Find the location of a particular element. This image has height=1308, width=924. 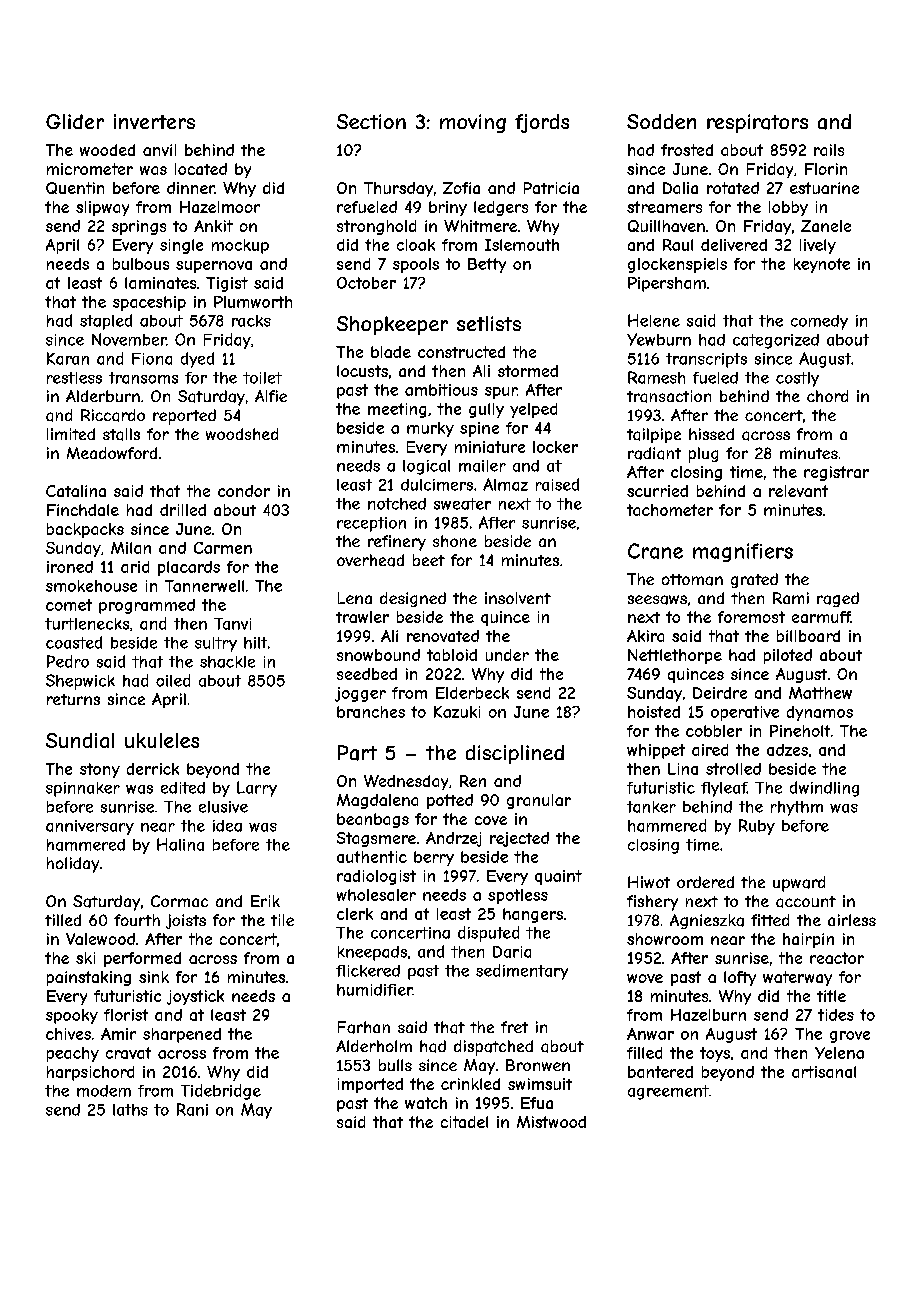

delivered is located at coordinates (734, 245).
